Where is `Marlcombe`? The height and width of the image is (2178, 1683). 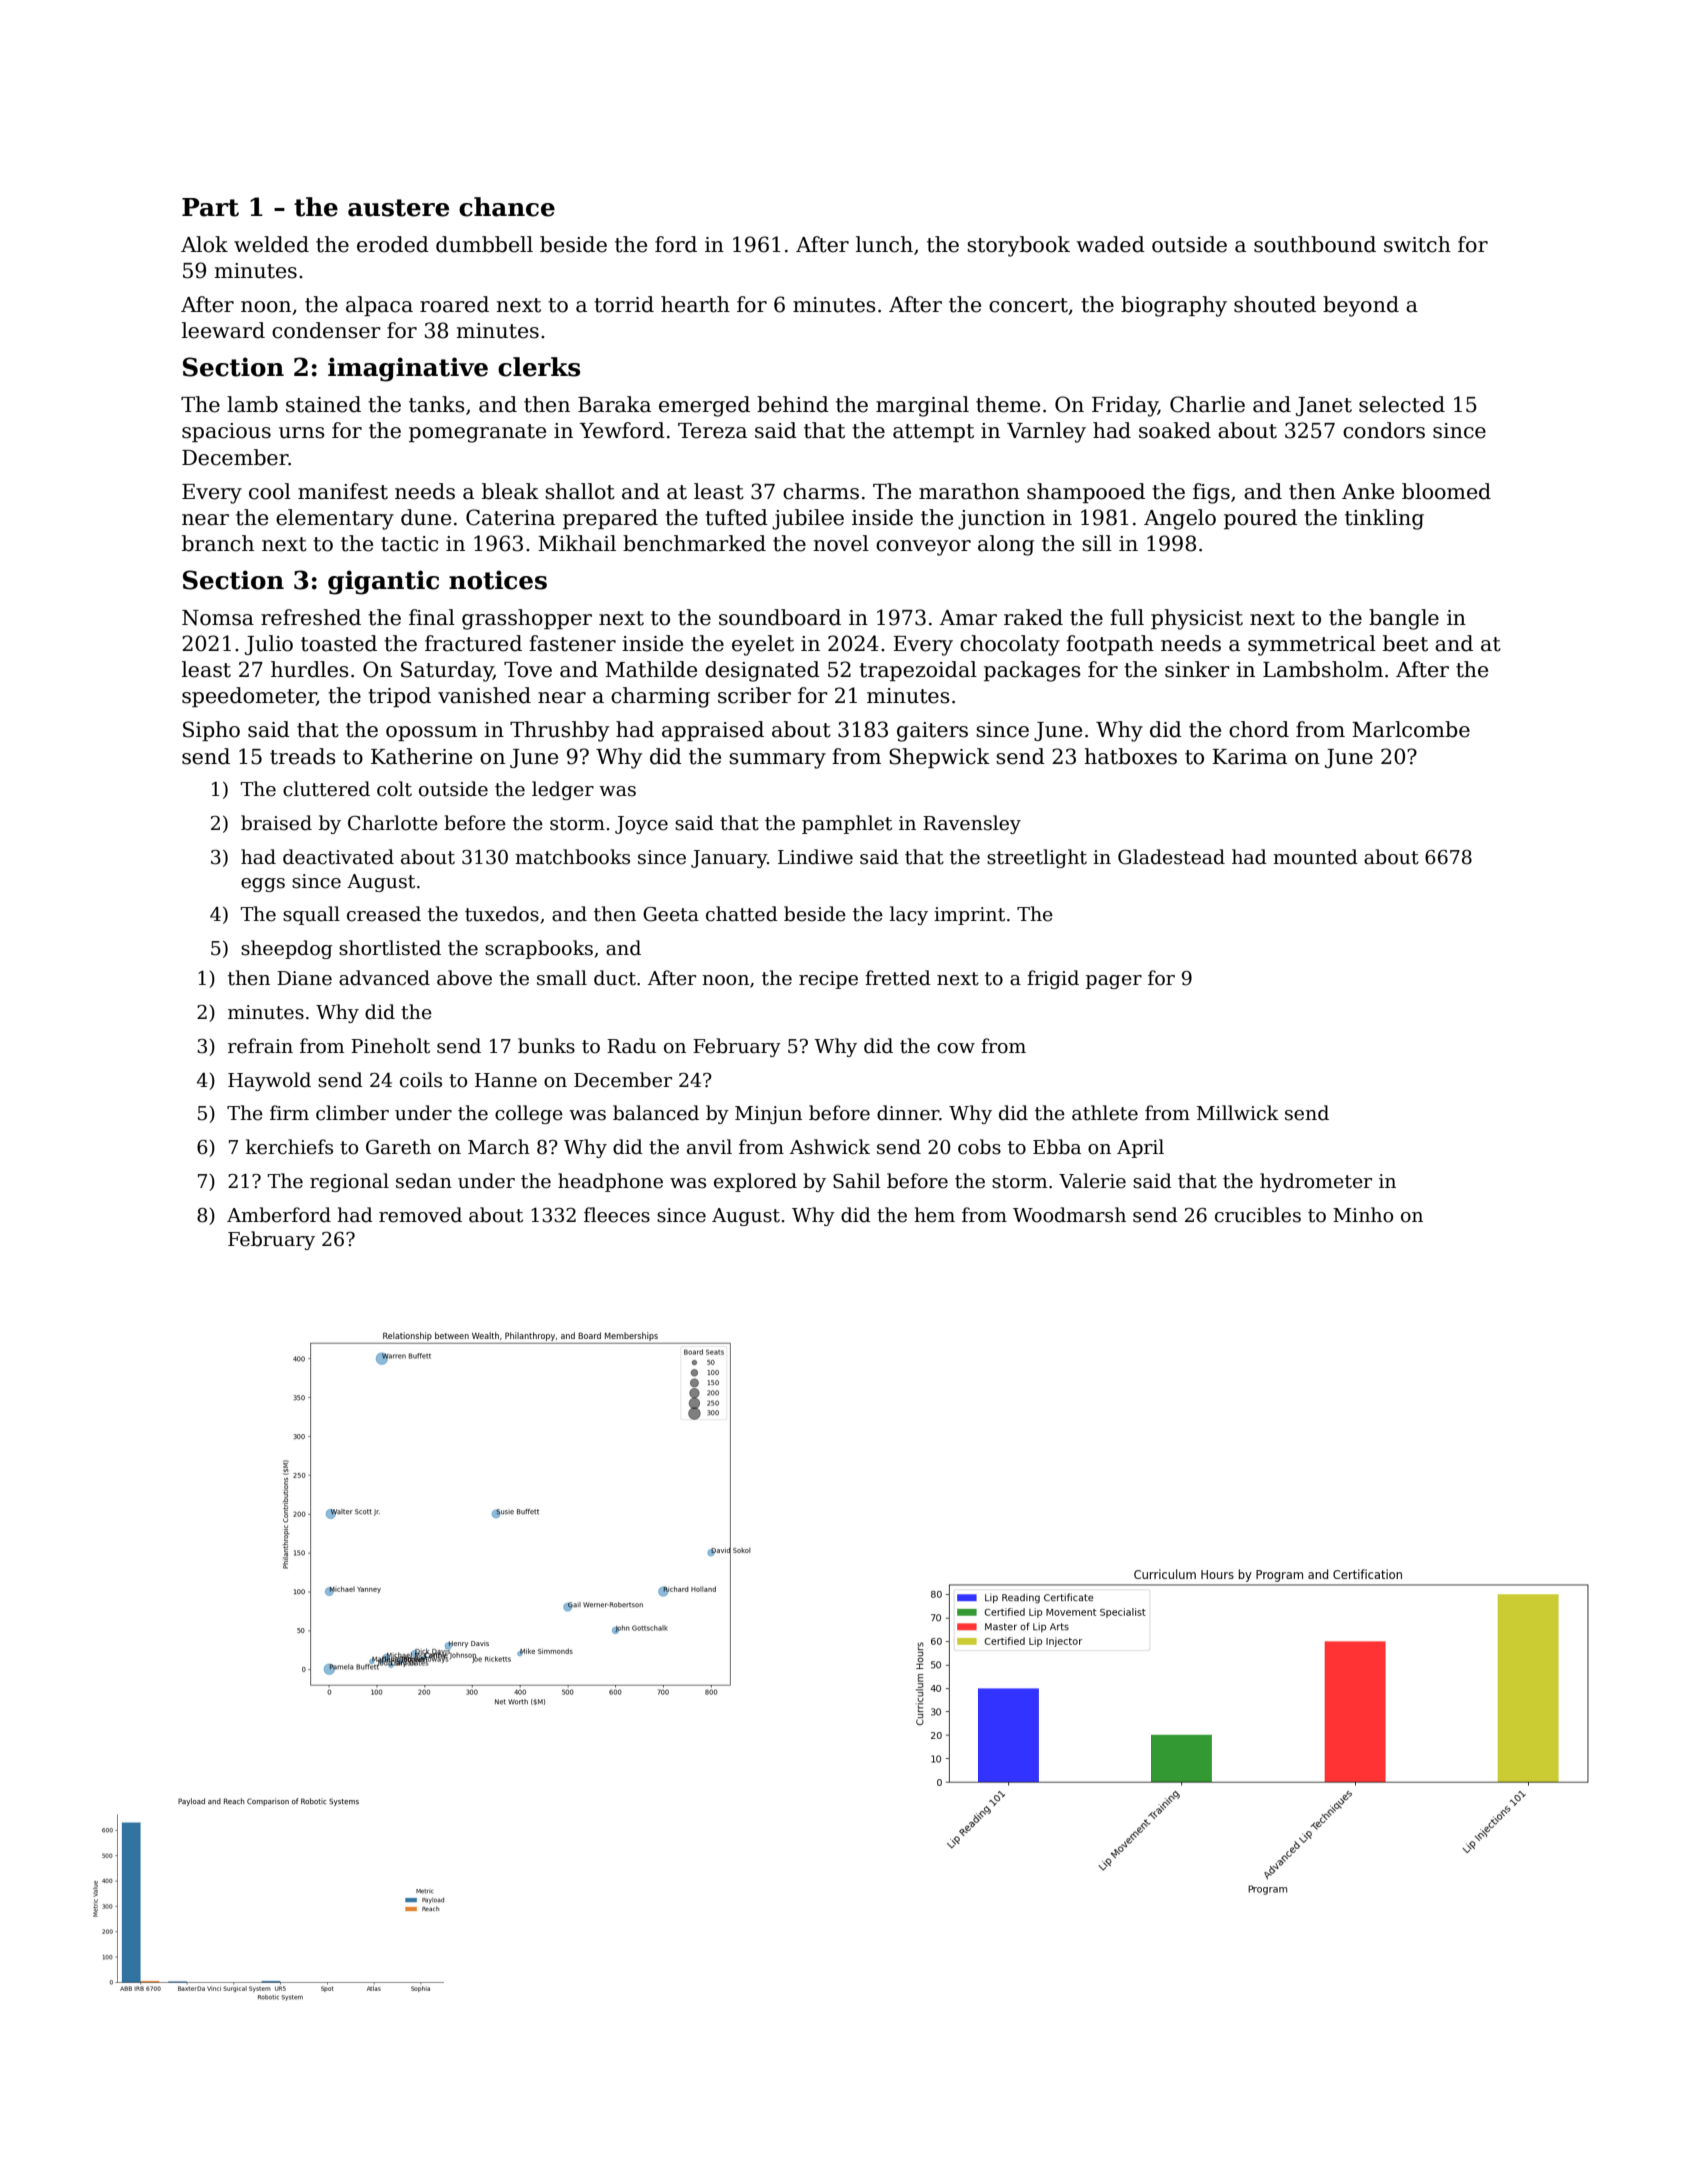 Marlcombe is located at coordinates (1411, 729).
